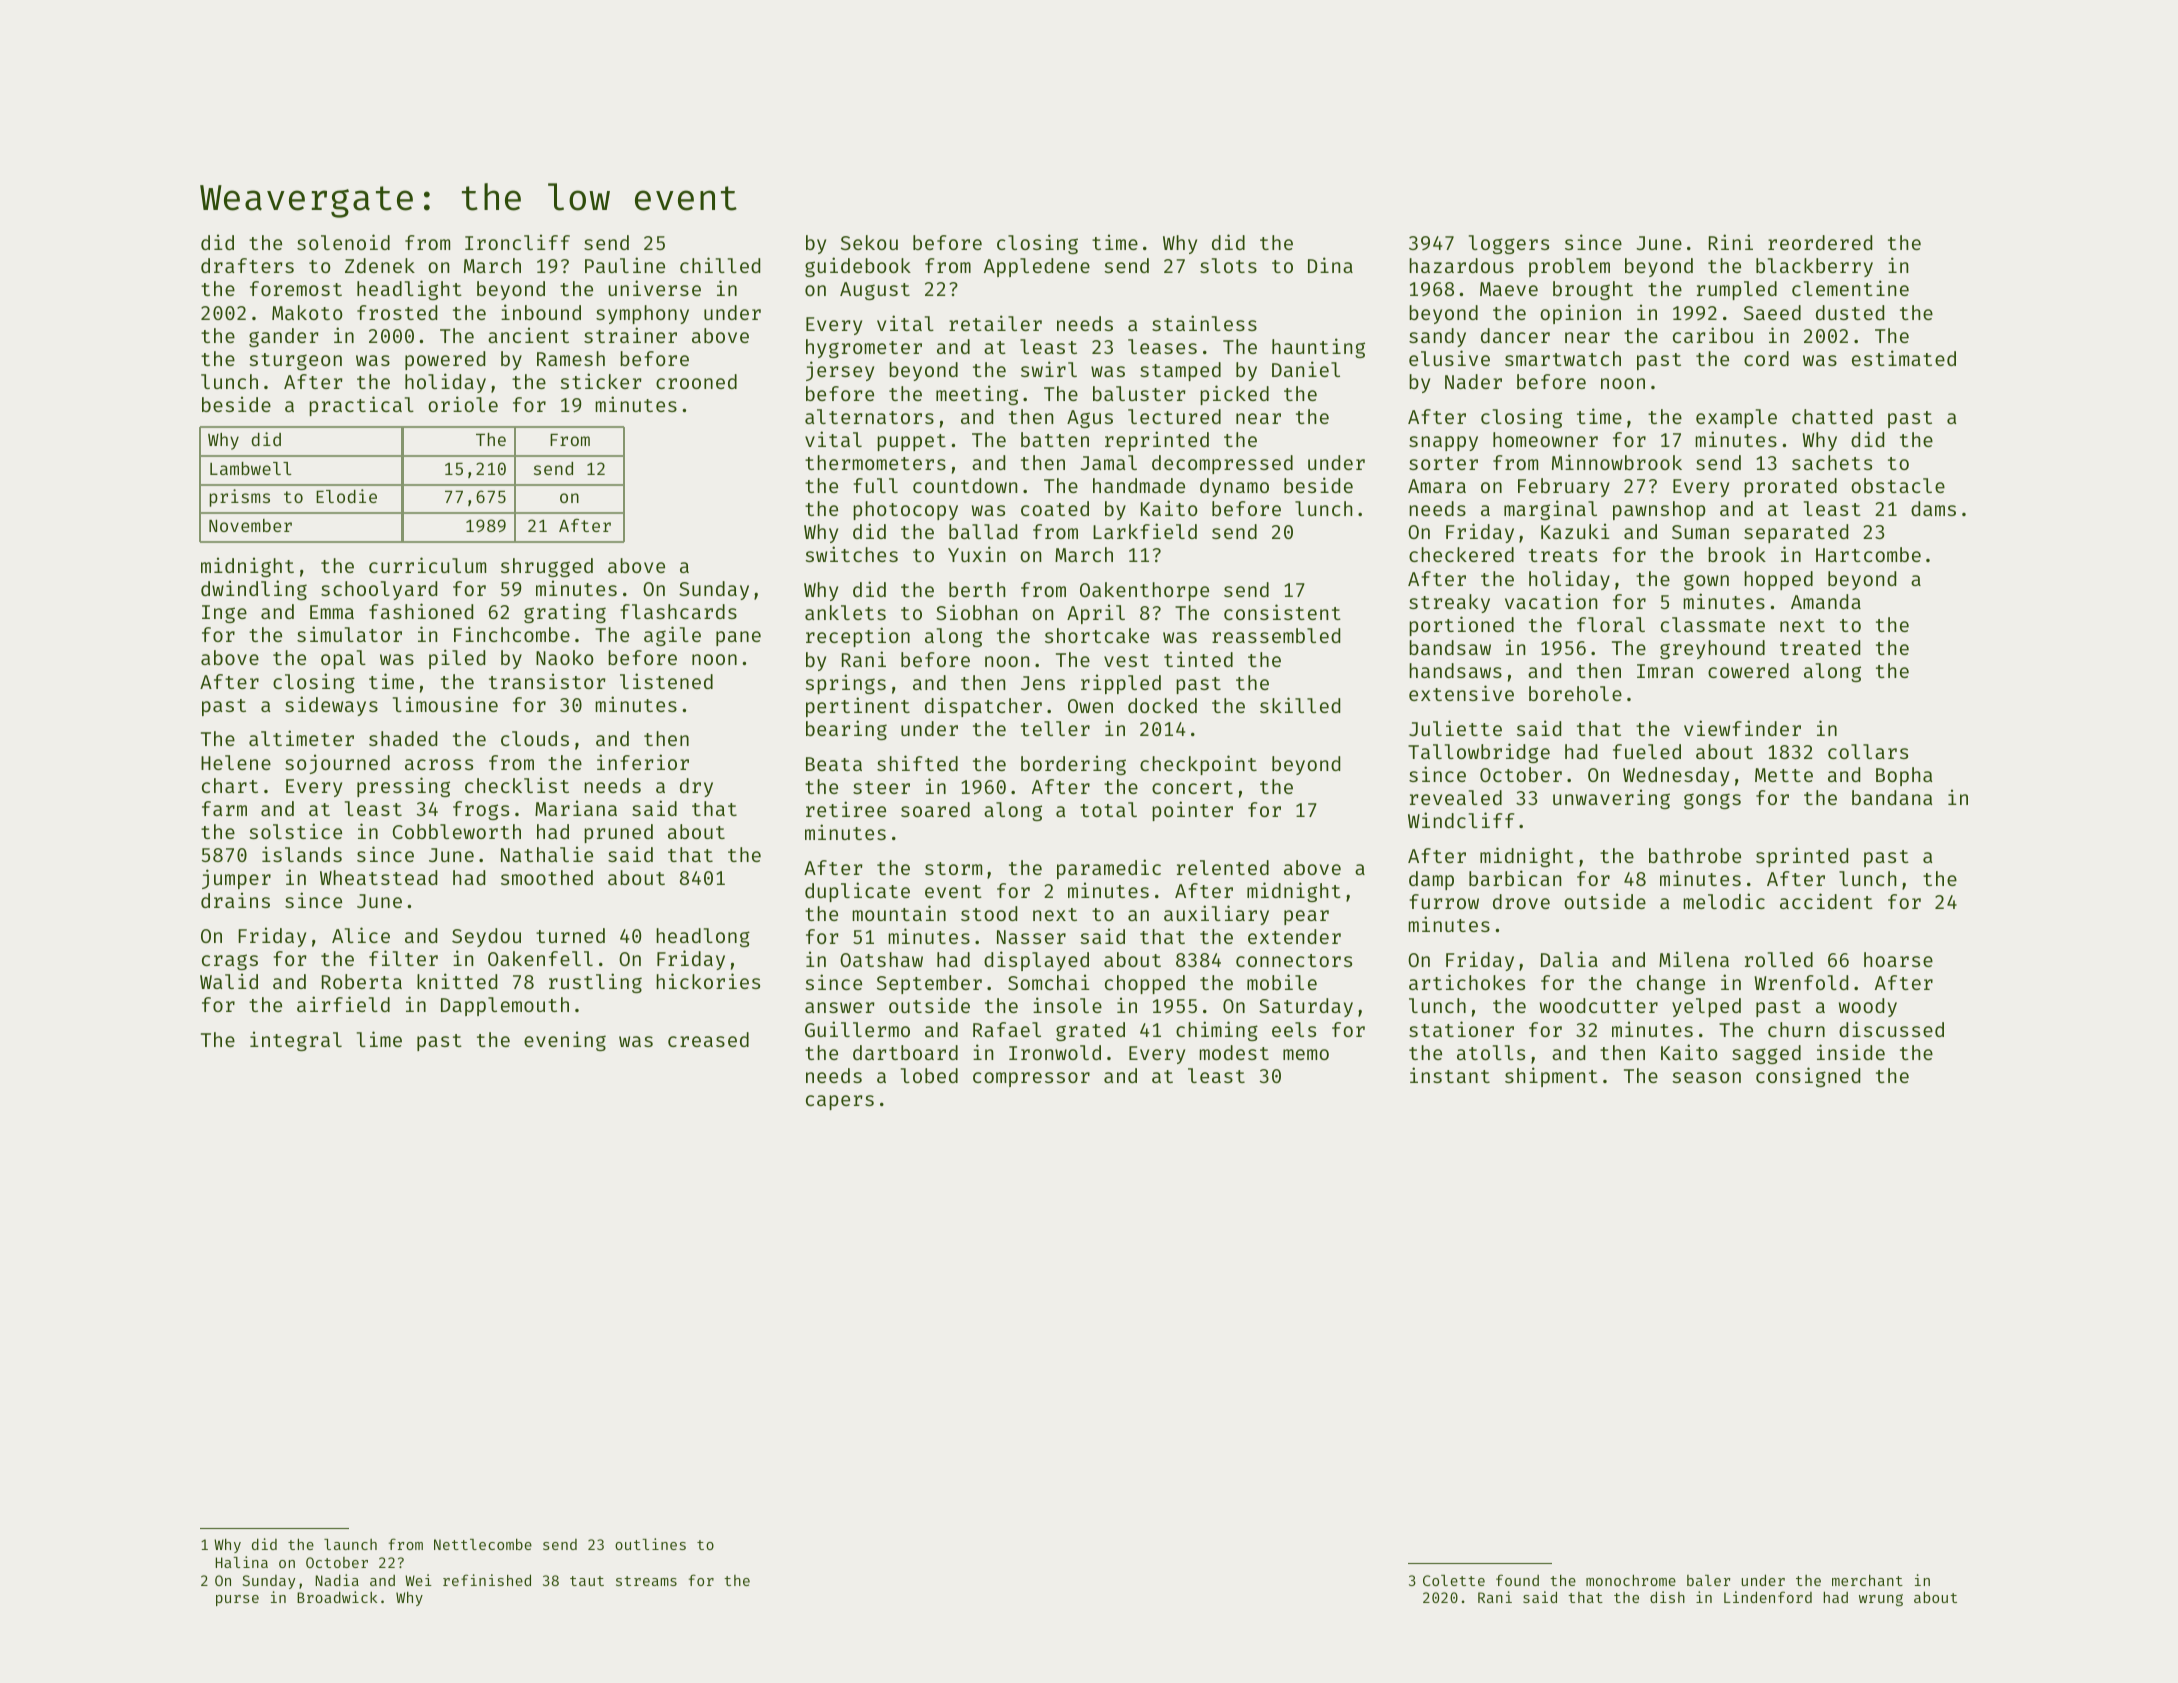 The width and height of the document is (2178, 1683). Describe the element at coordinates (379, 1039) in the document. I see `lime` at that location.
